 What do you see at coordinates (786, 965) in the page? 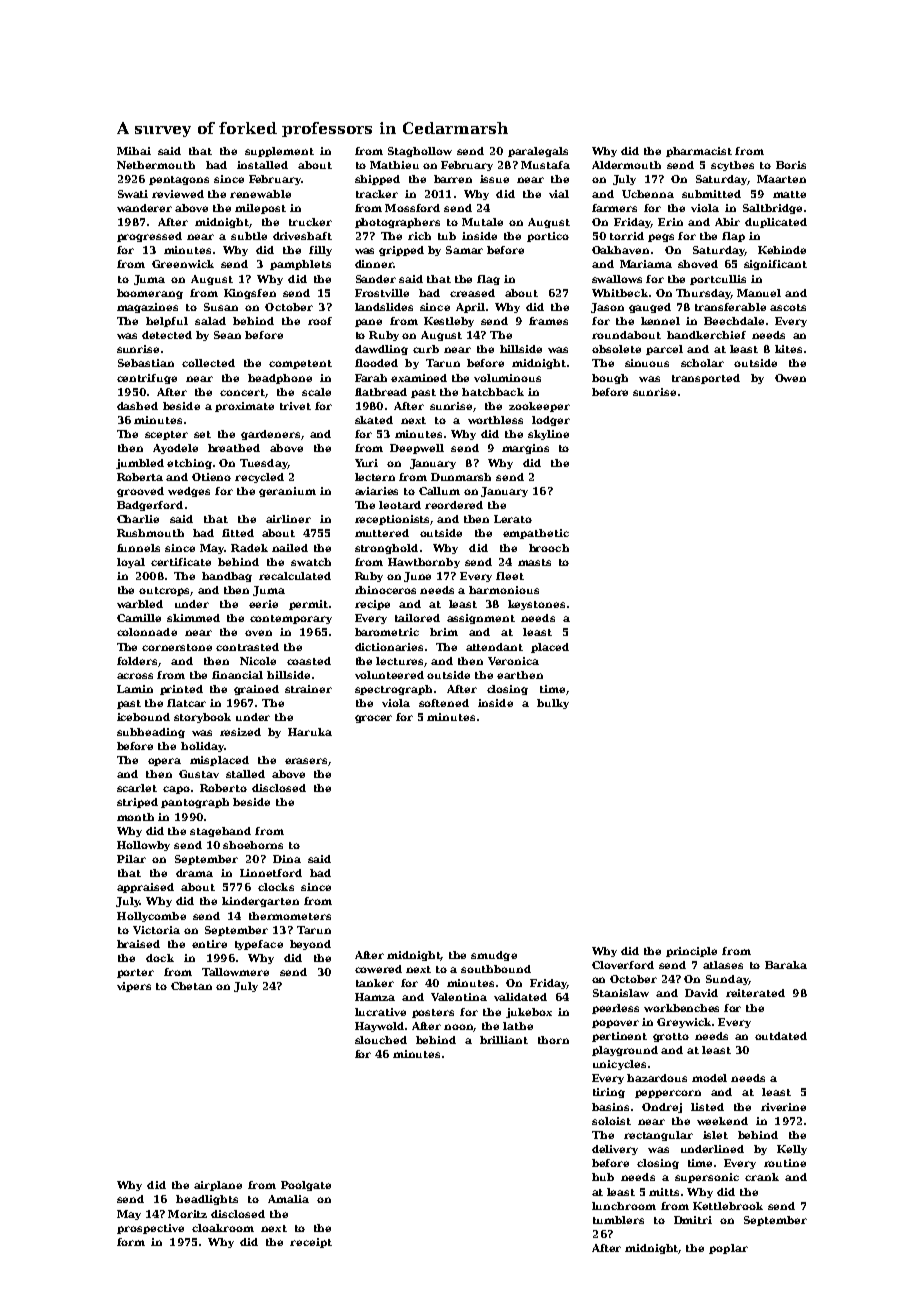
I see `Baraka` at bounding box center [786, 965].
